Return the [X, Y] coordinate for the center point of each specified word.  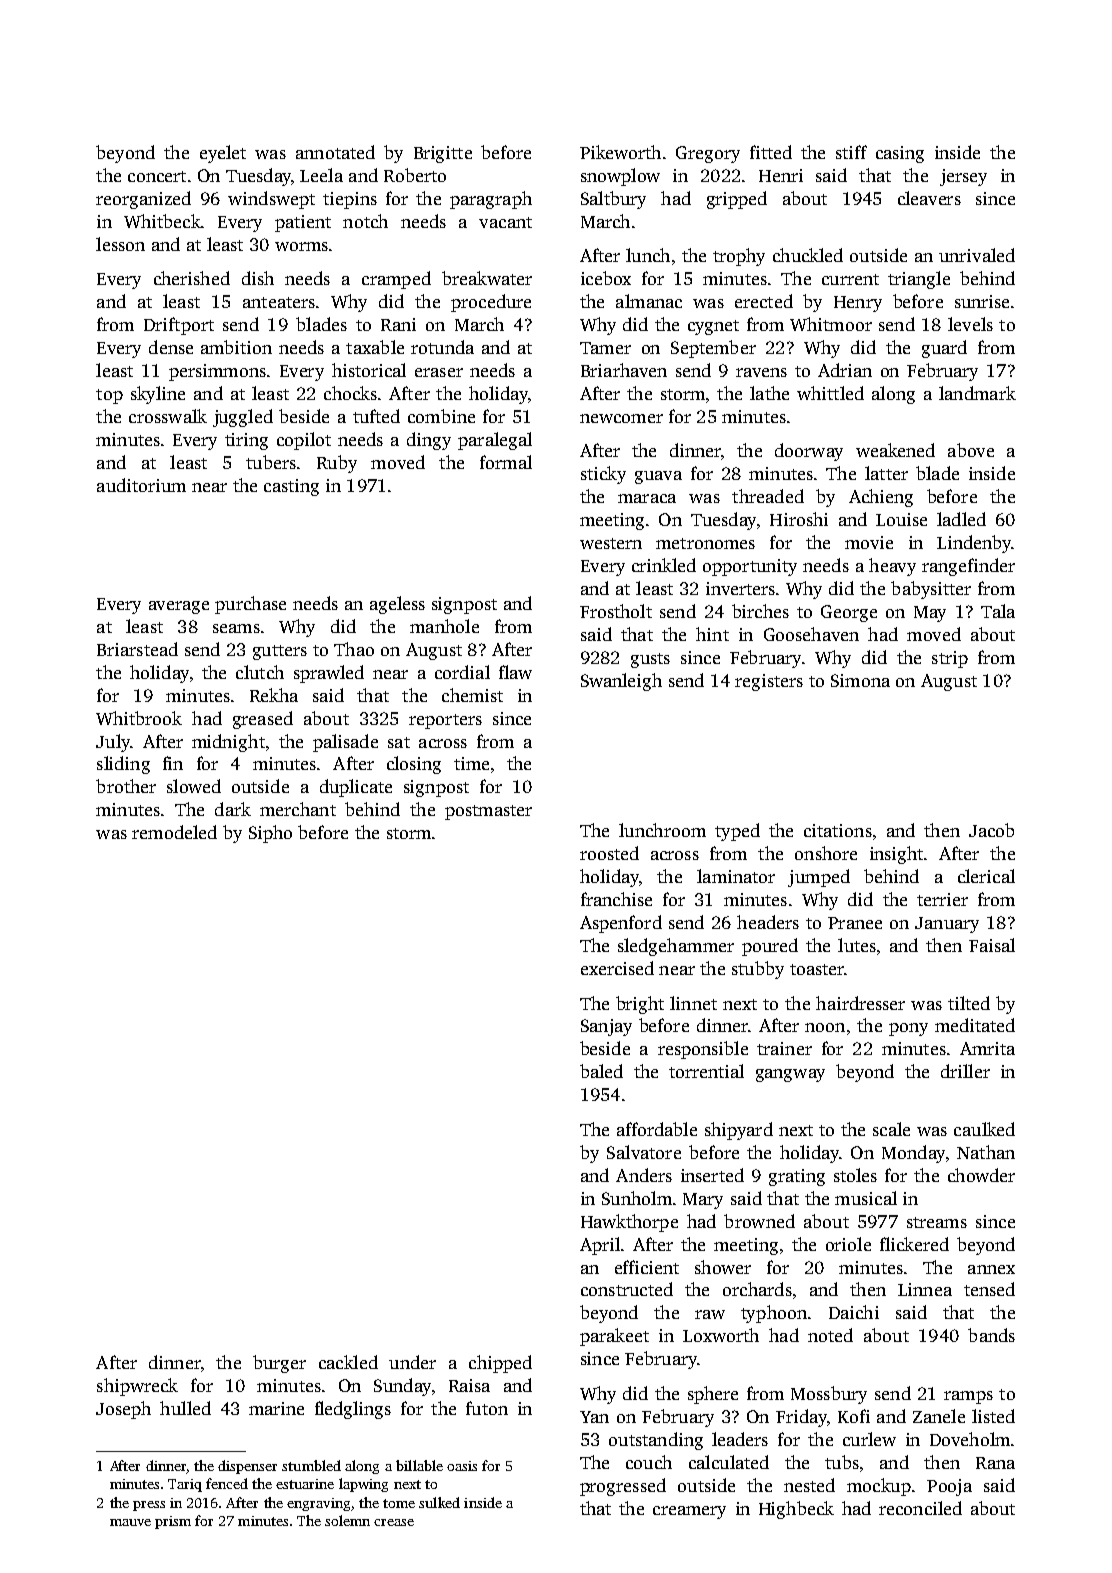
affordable [657, 1129]
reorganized [143, 200]
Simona [860, 680]
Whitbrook [139, 718]
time [471, 763]
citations [838, 830]
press [149, 1506]
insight [896, 855]
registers [769, 682]
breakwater [487, 278]
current [850, 279]
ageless [397, 605]
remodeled [174, 832]
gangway [790, 1075]
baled [601, 1071]
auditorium [141, 485]
